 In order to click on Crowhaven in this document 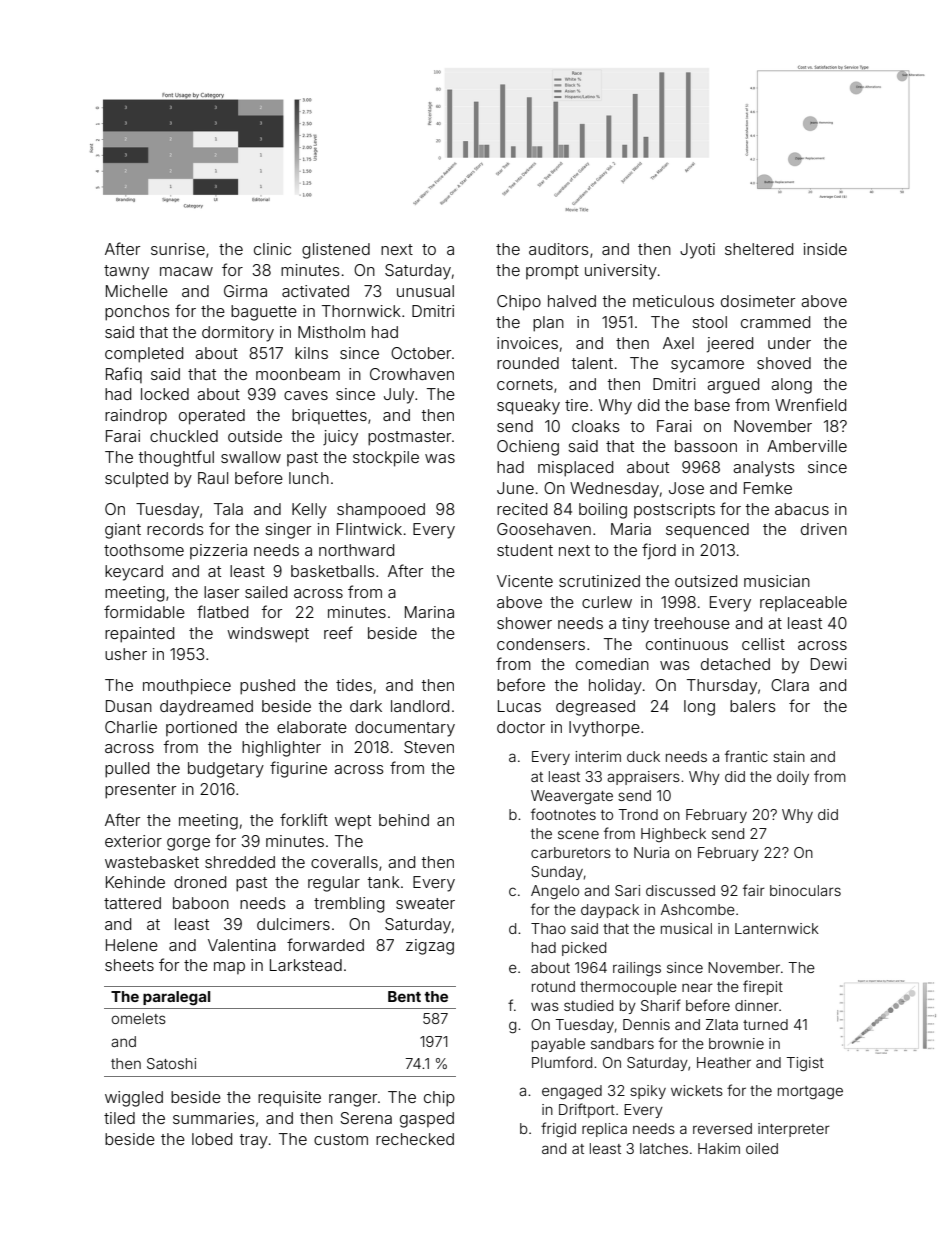, I will do `click(412, 374)`.
